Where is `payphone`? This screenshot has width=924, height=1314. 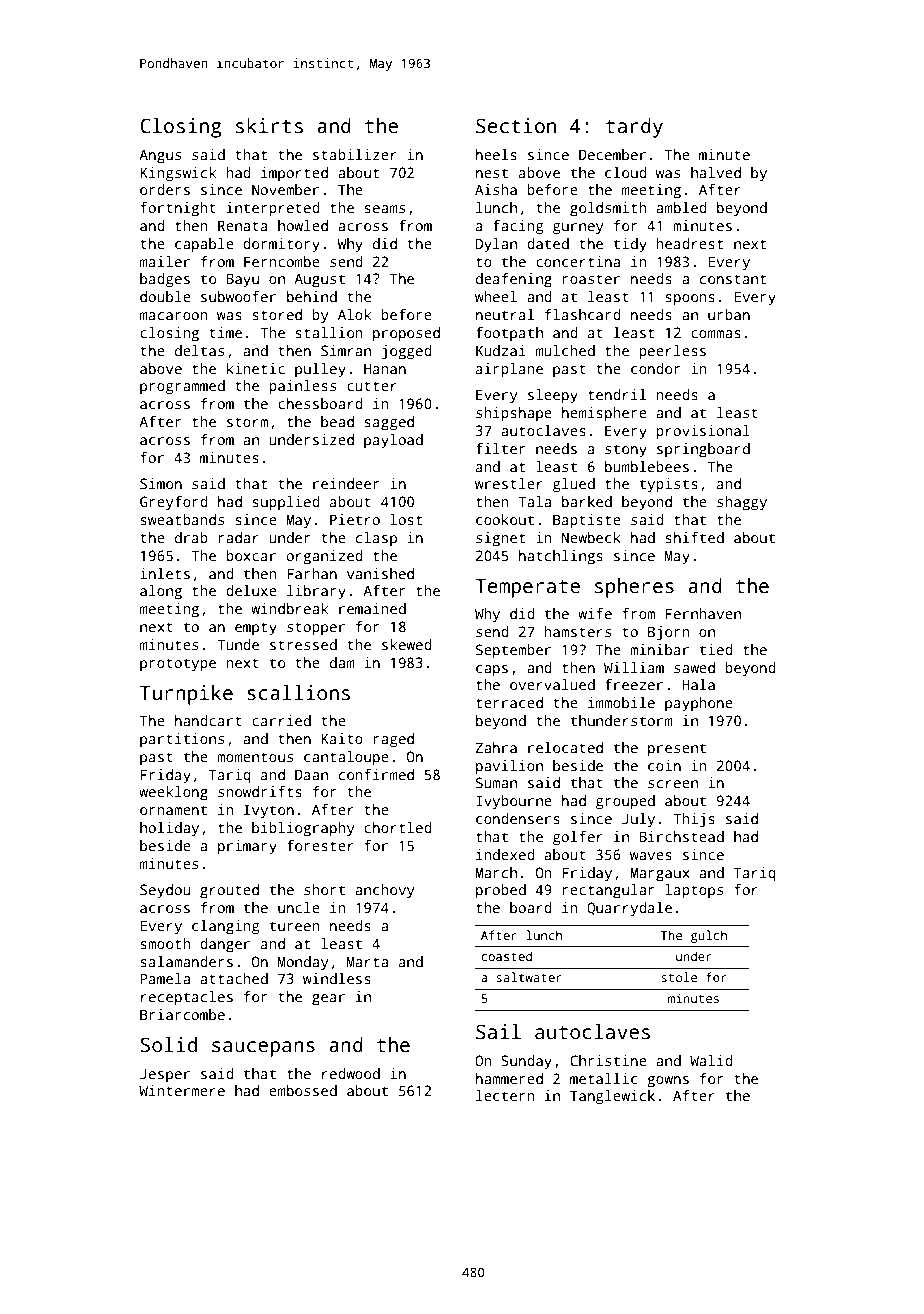 payphone is located at coordinates (699, 704).
